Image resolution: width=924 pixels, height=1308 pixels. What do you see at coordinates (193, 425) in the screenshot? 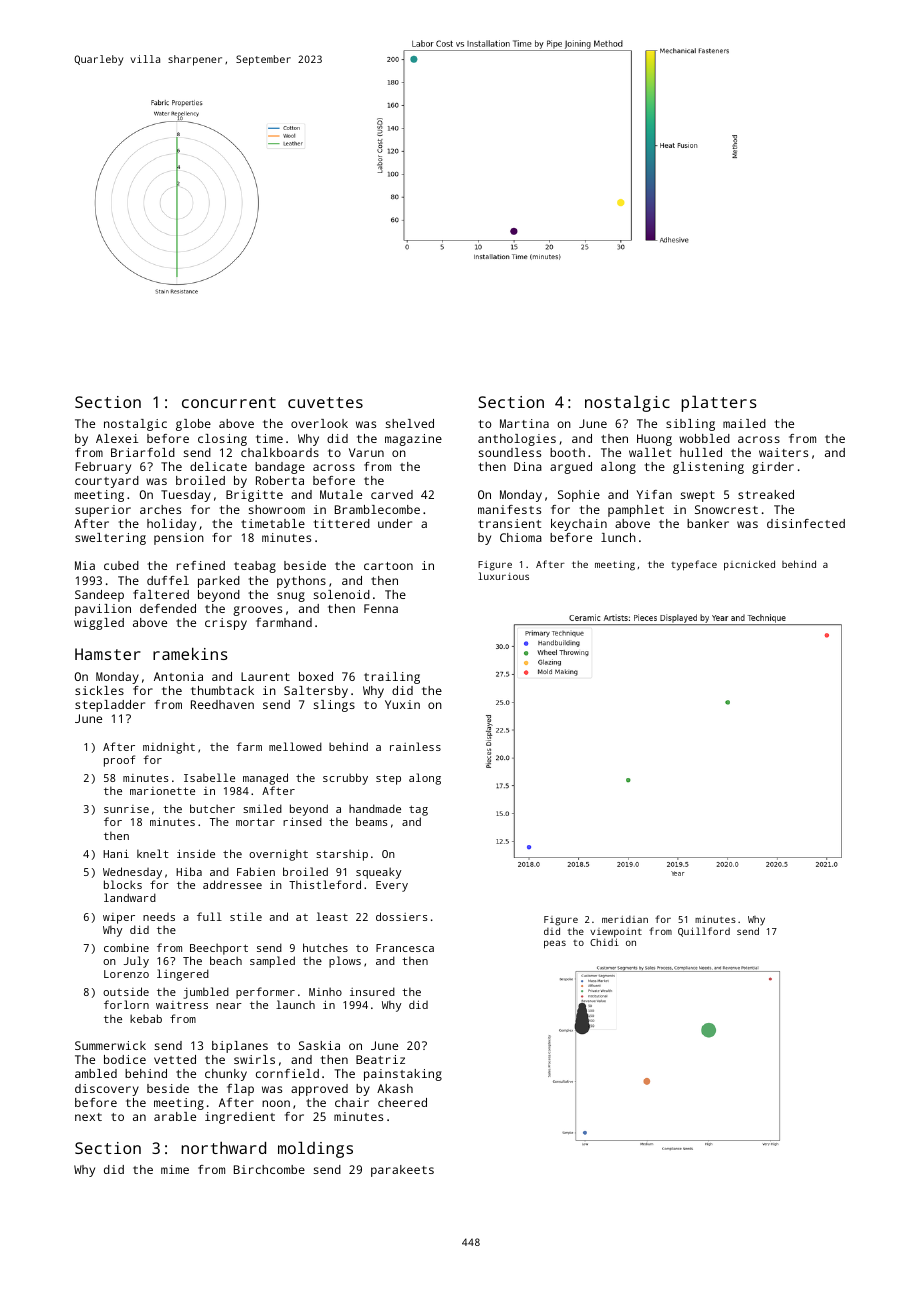
I see `globe` at bounding box center [193, 425].
